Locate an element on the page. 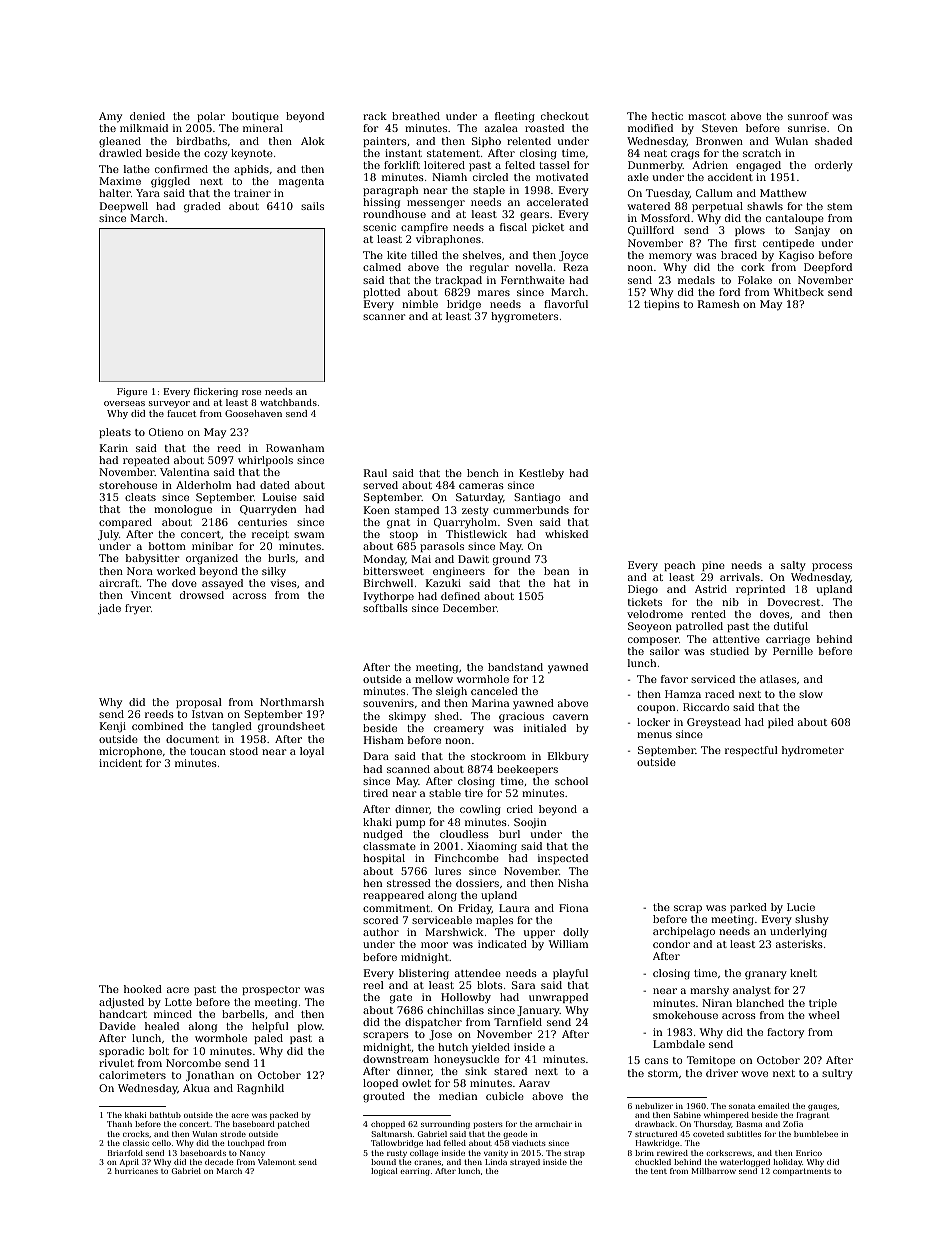  Ramesh is located at coordinates (718, 304).
